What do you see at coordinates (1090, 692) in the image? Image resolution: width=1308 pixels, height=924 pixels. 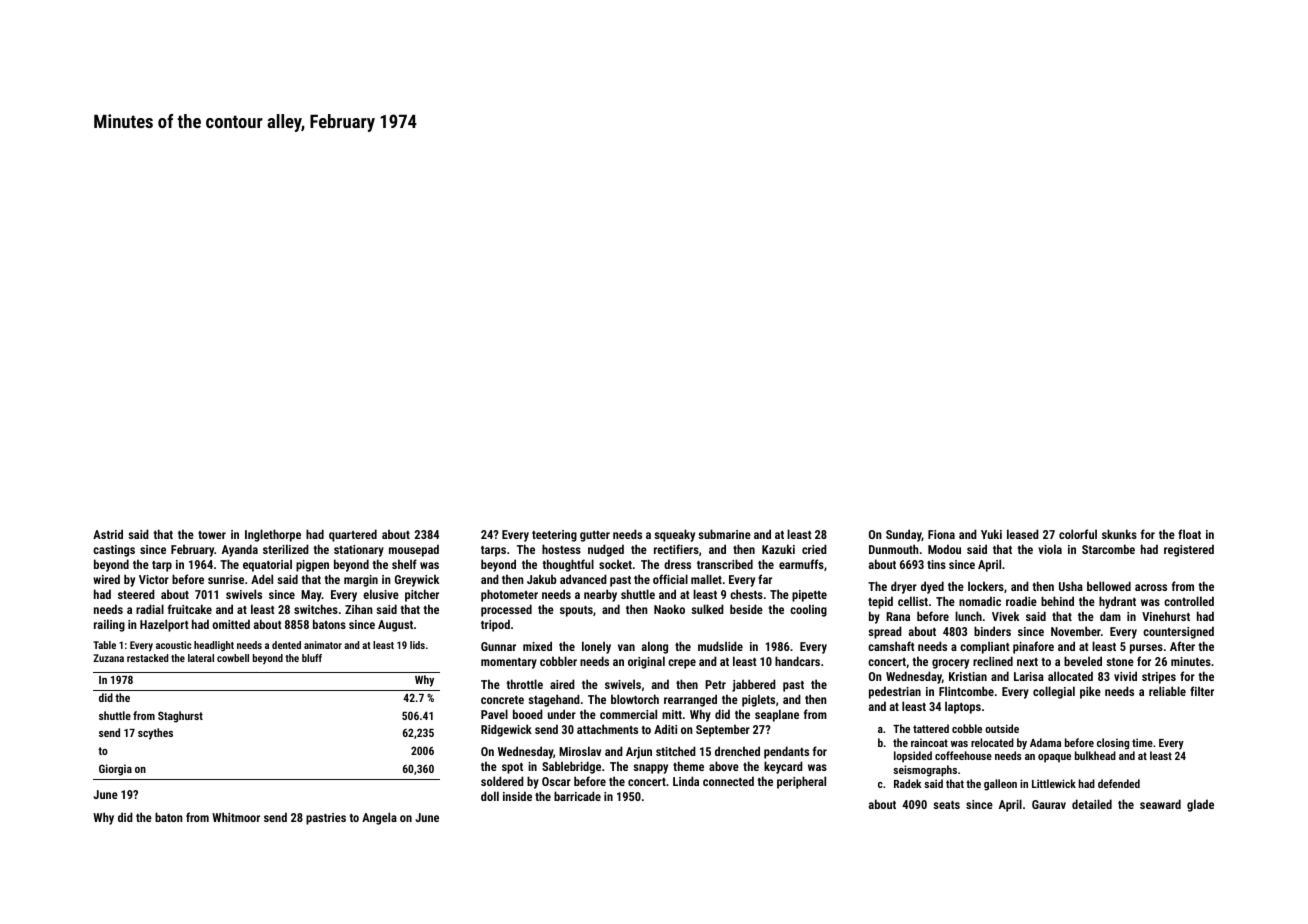 I see `pike` at bounding box center [1090, 692].
